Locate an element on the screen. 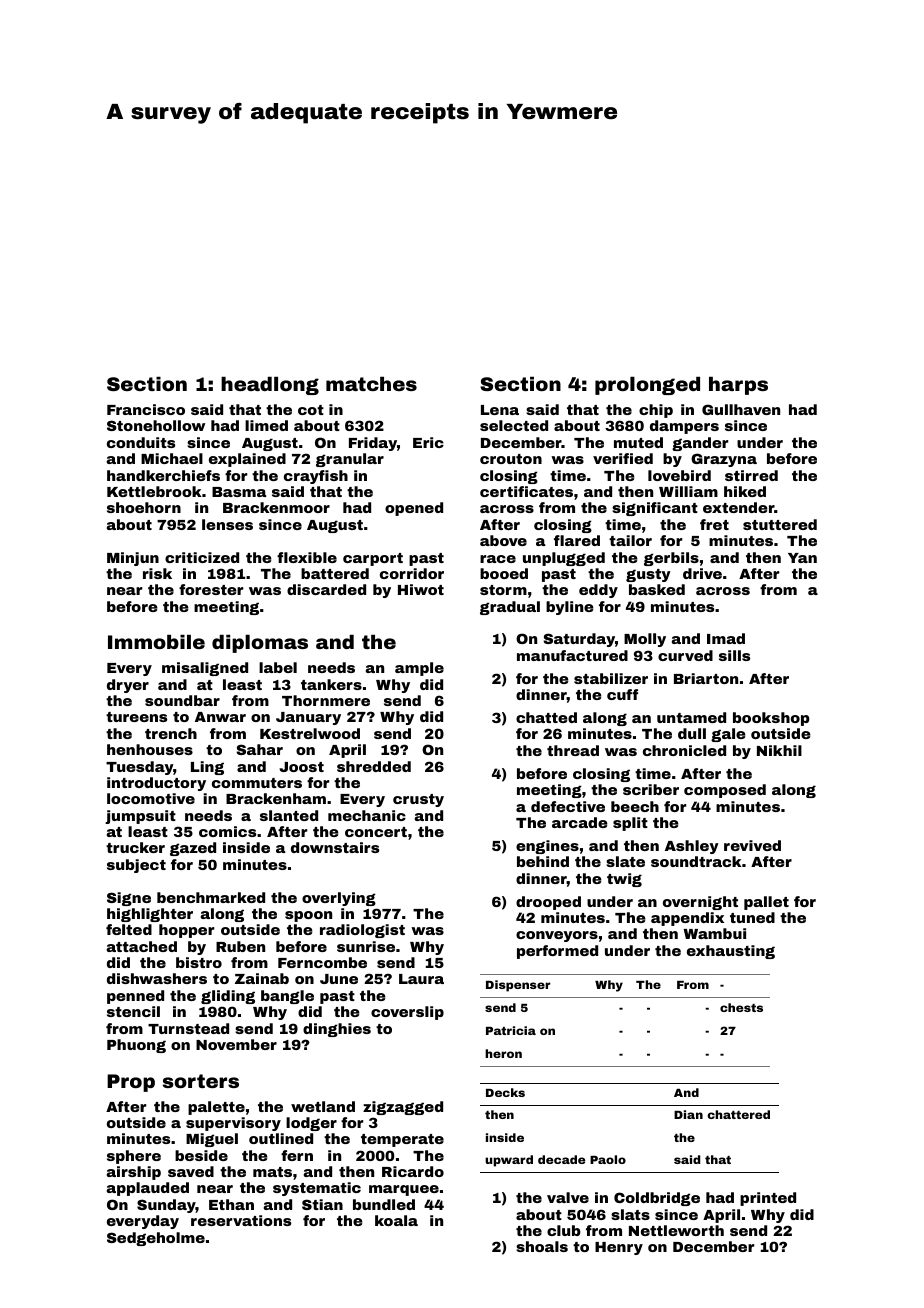 This screenshot has width=924, height=1308. Briarton is located at coordinates (706, 678).
